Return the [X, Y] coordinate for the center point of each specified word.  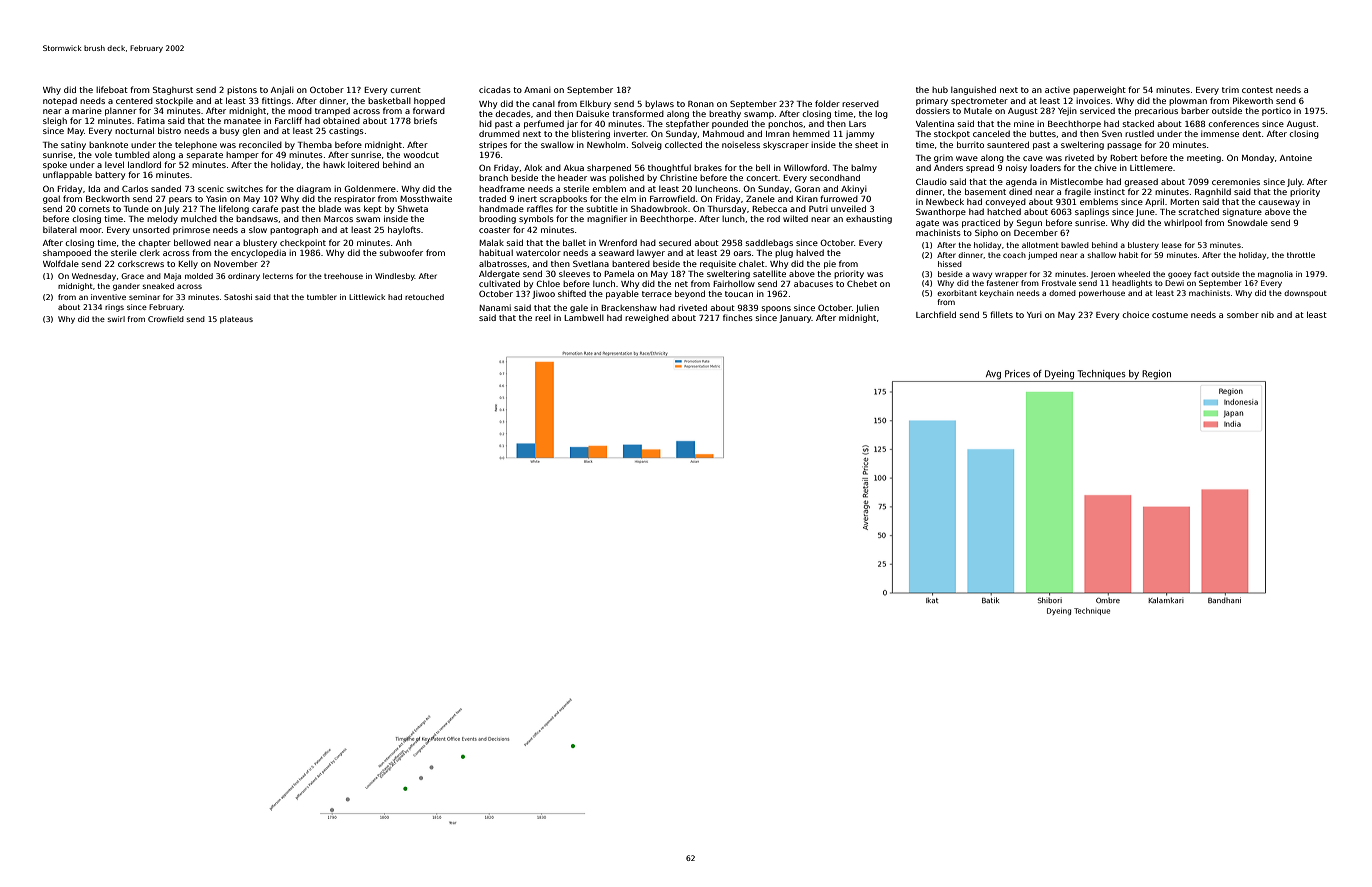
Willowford [805, 167]
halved [810, 252]
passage [1124, 146]
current [405, 90]
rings [114, 308]
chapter [154, 244]
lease [1172, 245]
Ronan [701, 104]
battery [110, 176]
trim [1230, 90]
